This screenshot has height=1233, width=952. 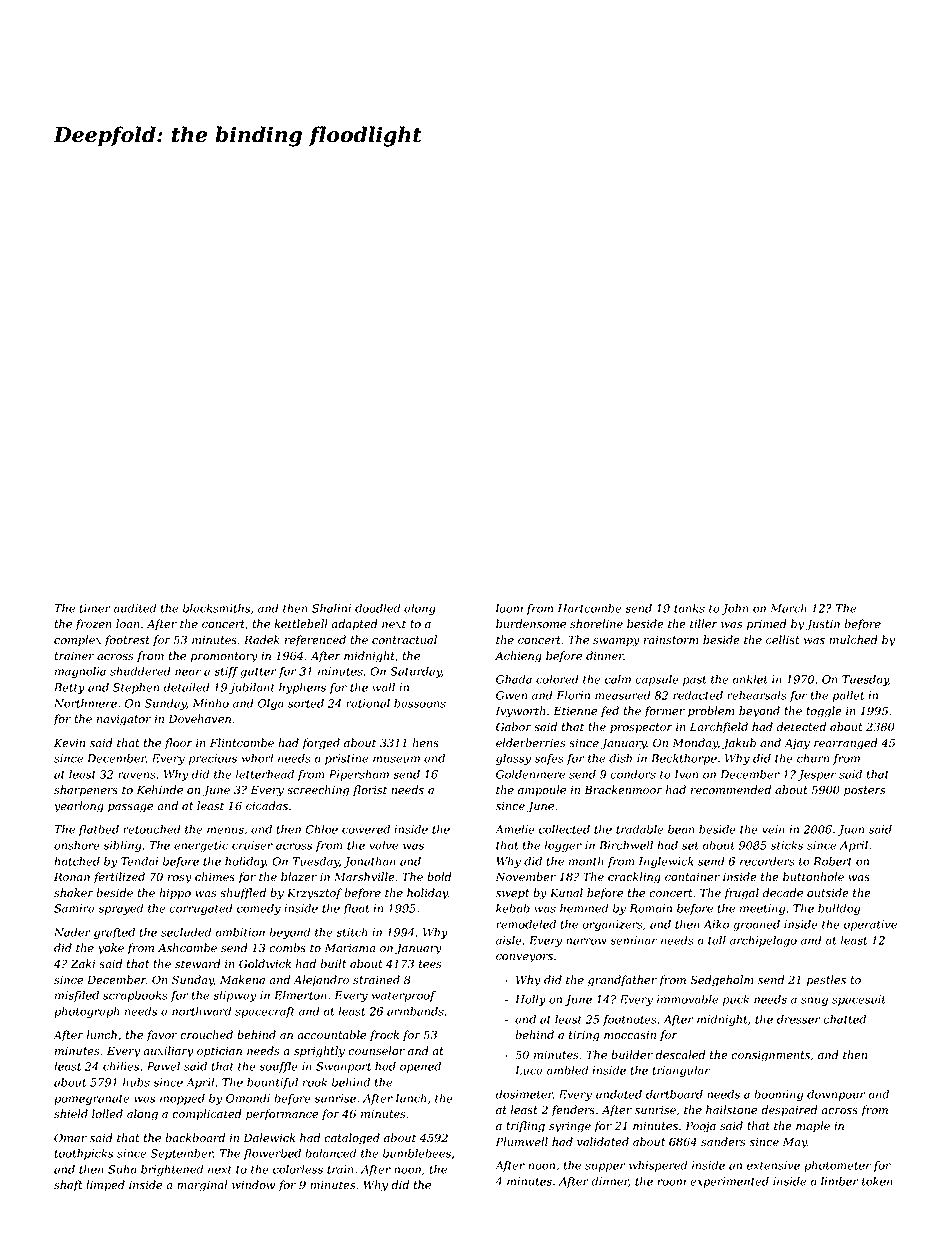 What do you see at coordinates (351, 932) in the screenshot?
I see `stitch` at bounding box center [351, 932].
